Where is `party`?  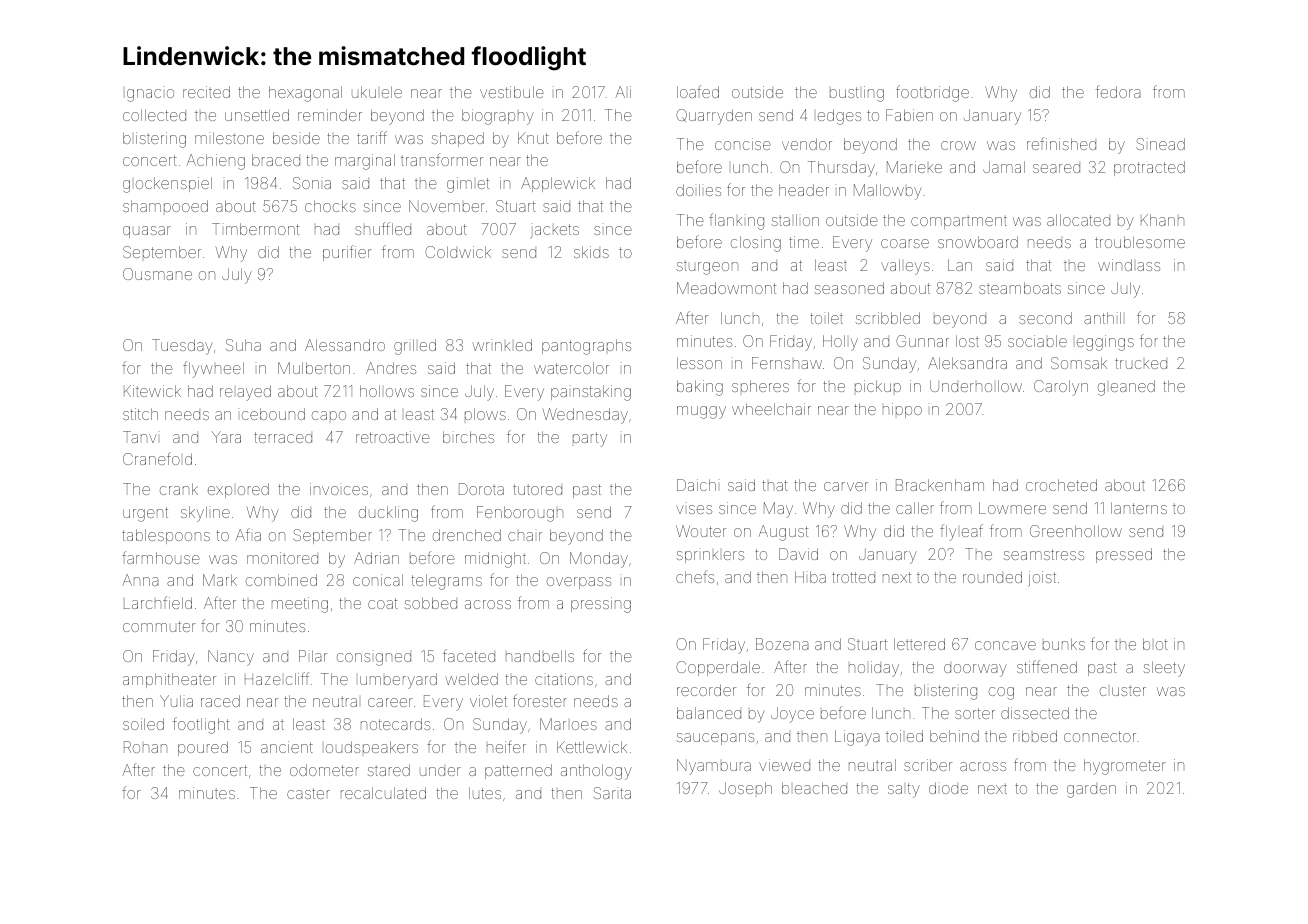
party is located at coordinates (590, 439).
